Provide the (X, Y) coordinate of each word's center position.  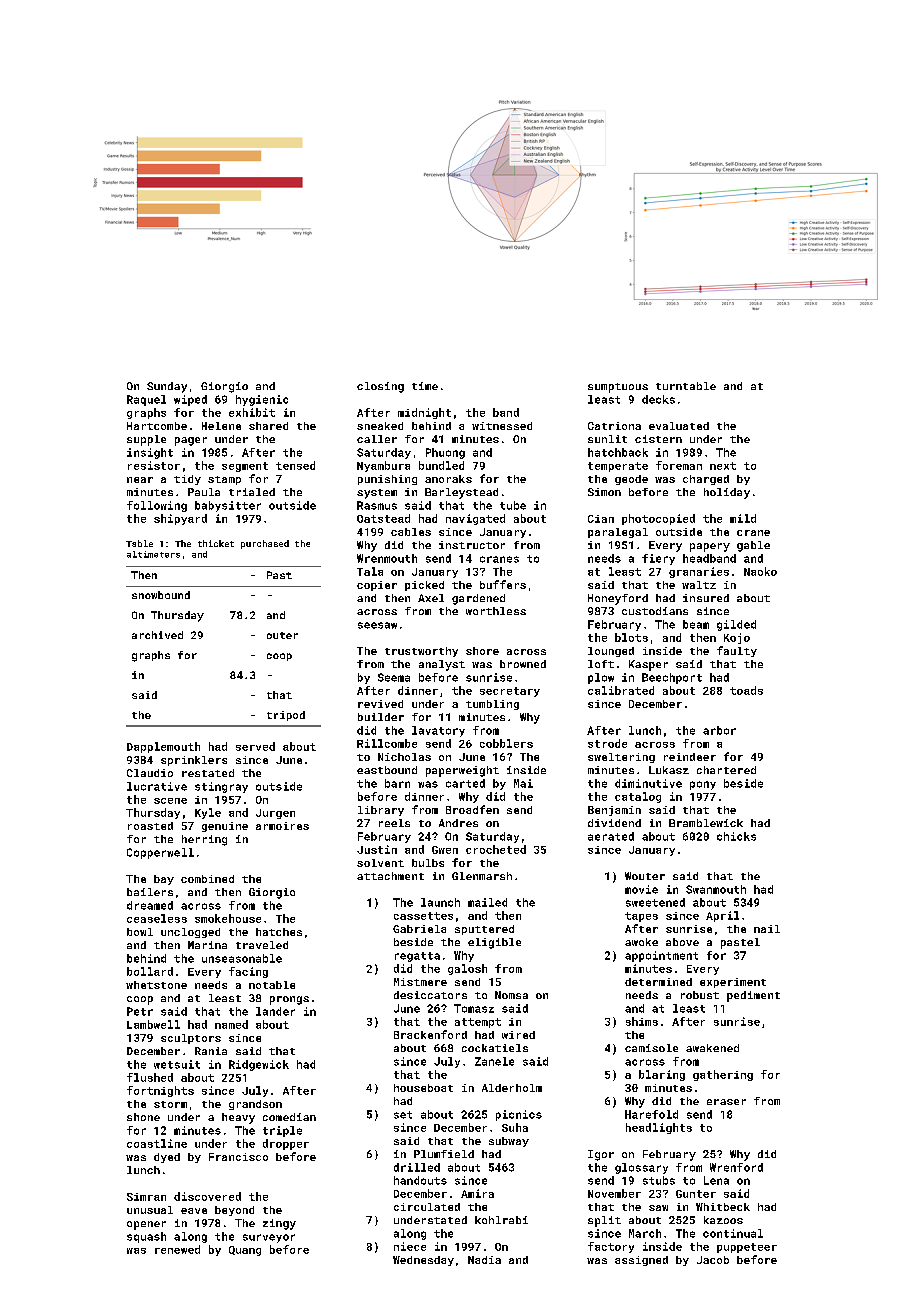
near (140, 480)
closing (380, 387)
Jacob (713, 1260)
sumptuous (618, 388)
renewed (177, 1249)
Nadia (484, 1260)
